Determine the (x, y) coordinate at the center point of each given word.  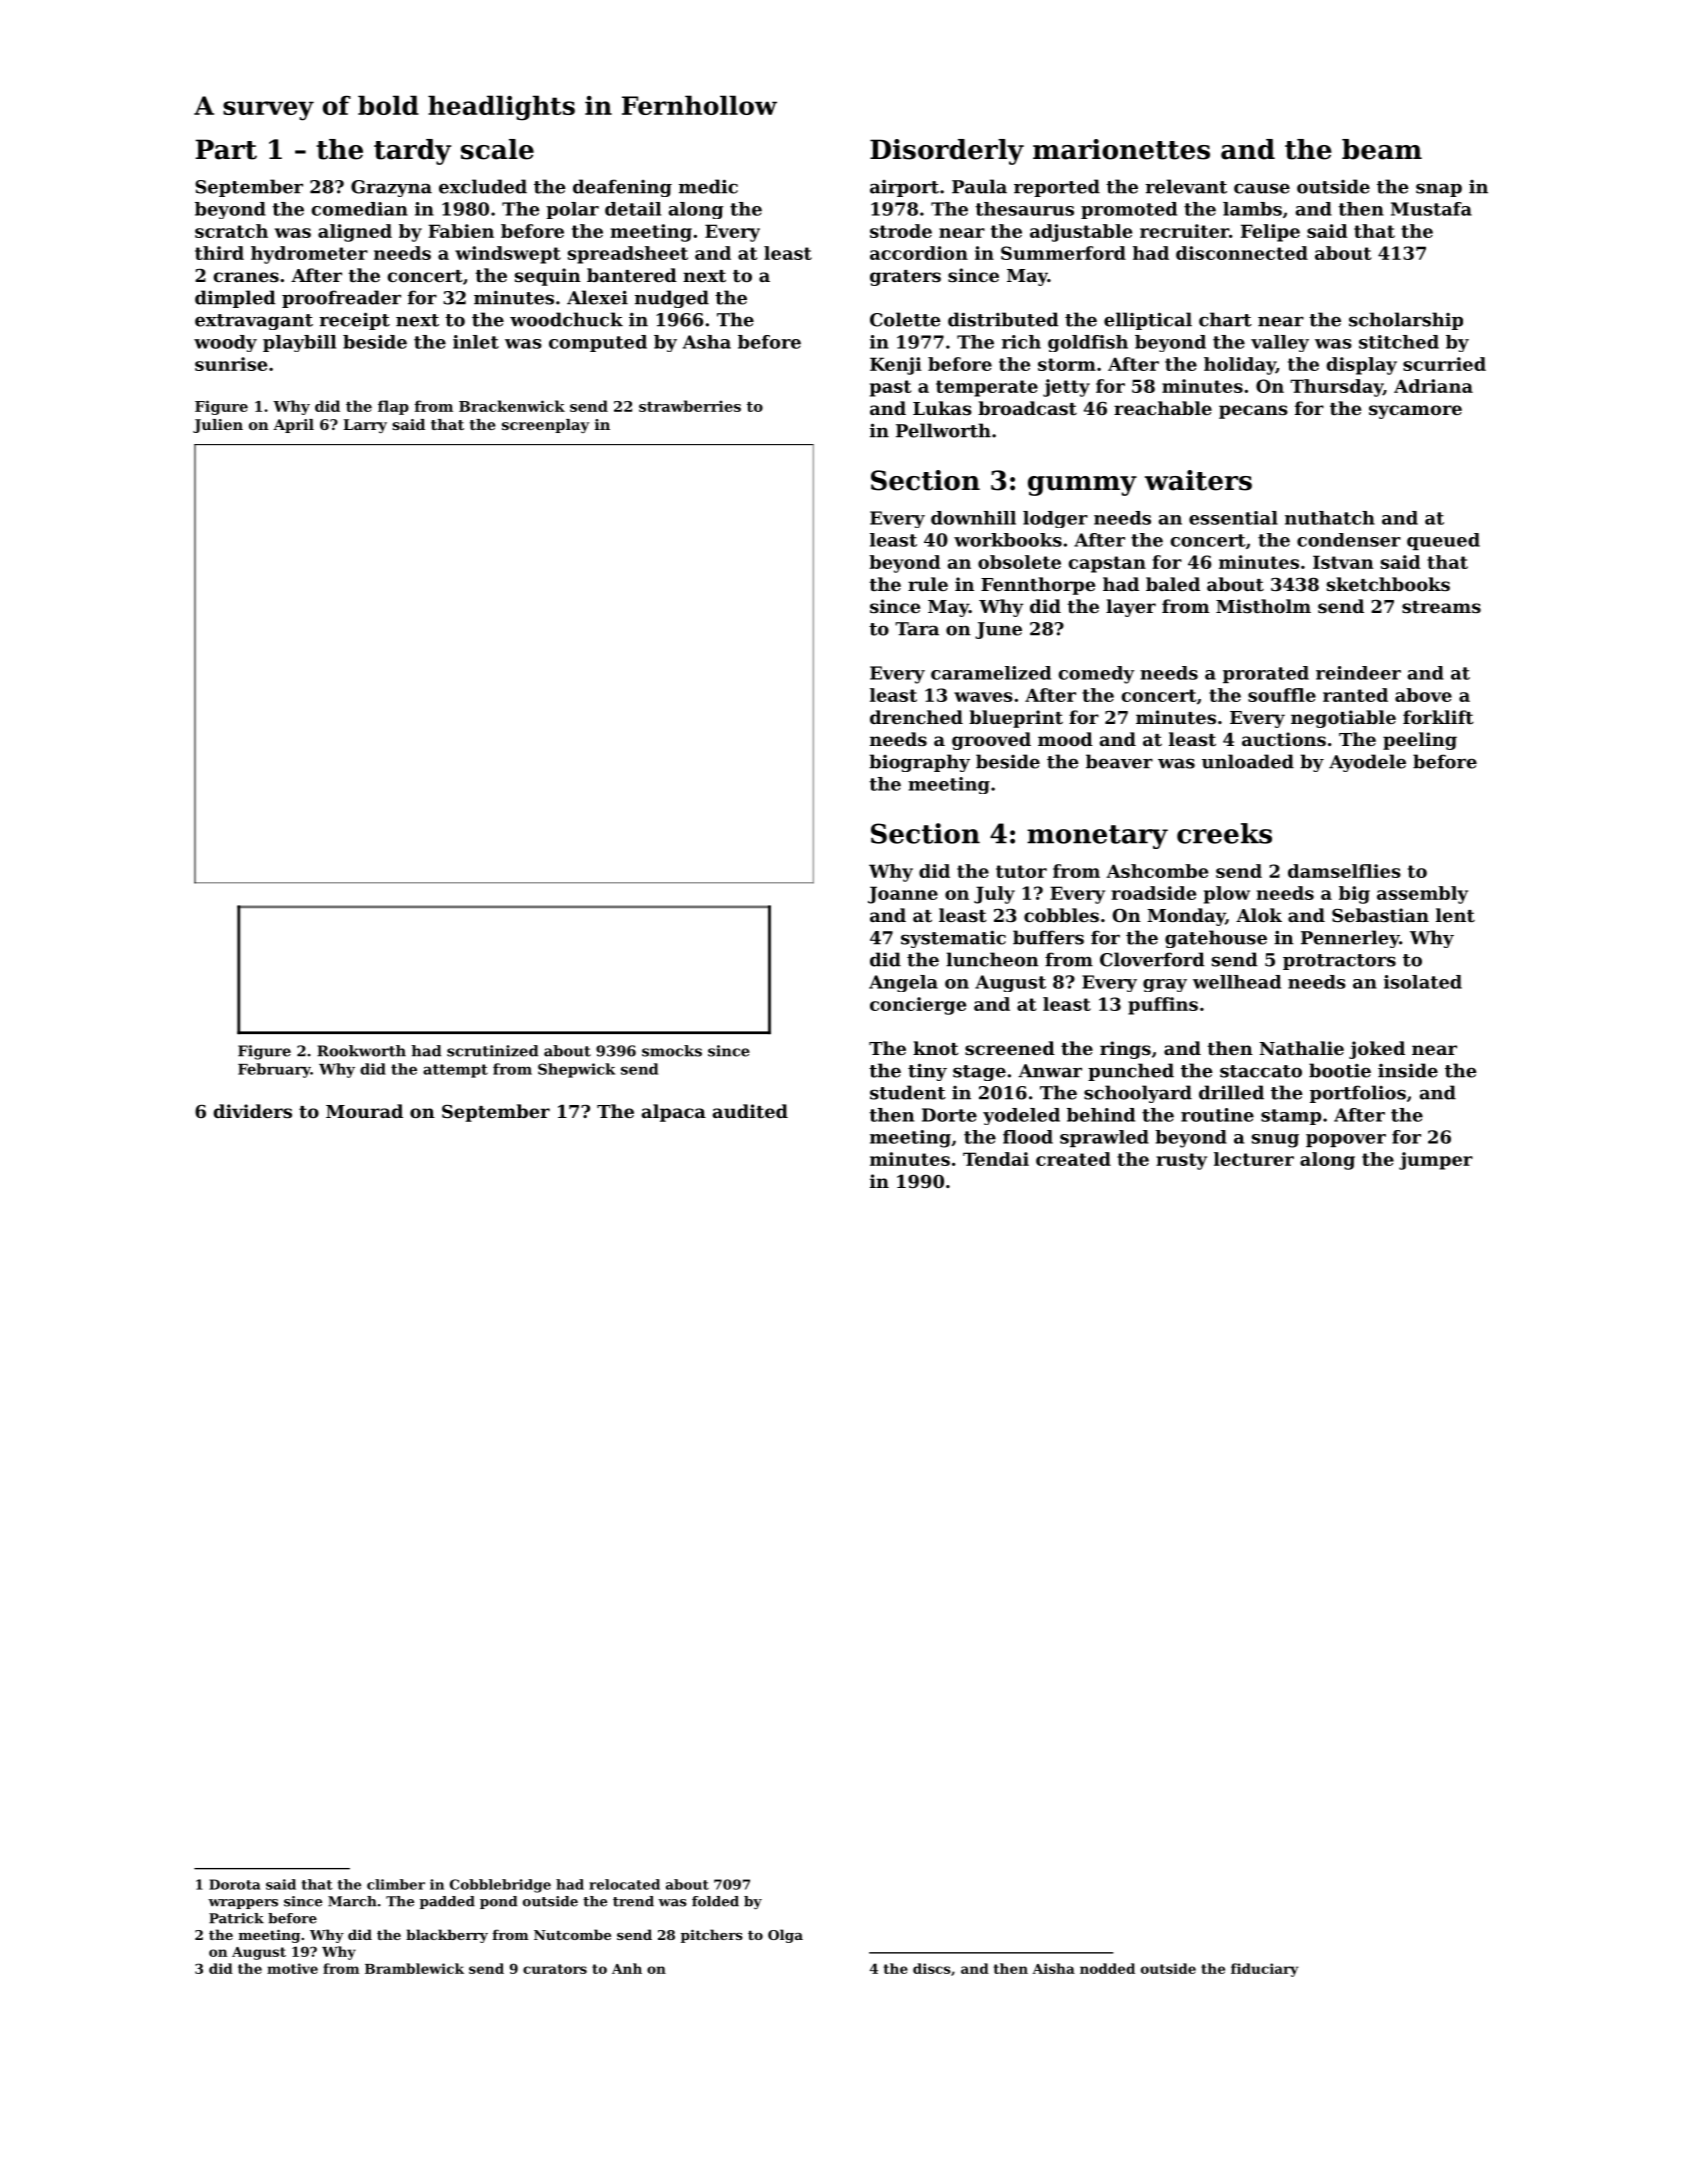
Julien (218, 426)
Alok (1259, 915)
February (274, 1070)
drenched (916, 717)
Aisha (1053, 1968)
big (1354, 895)
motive (292, 1968)
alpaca (674, 1113)
